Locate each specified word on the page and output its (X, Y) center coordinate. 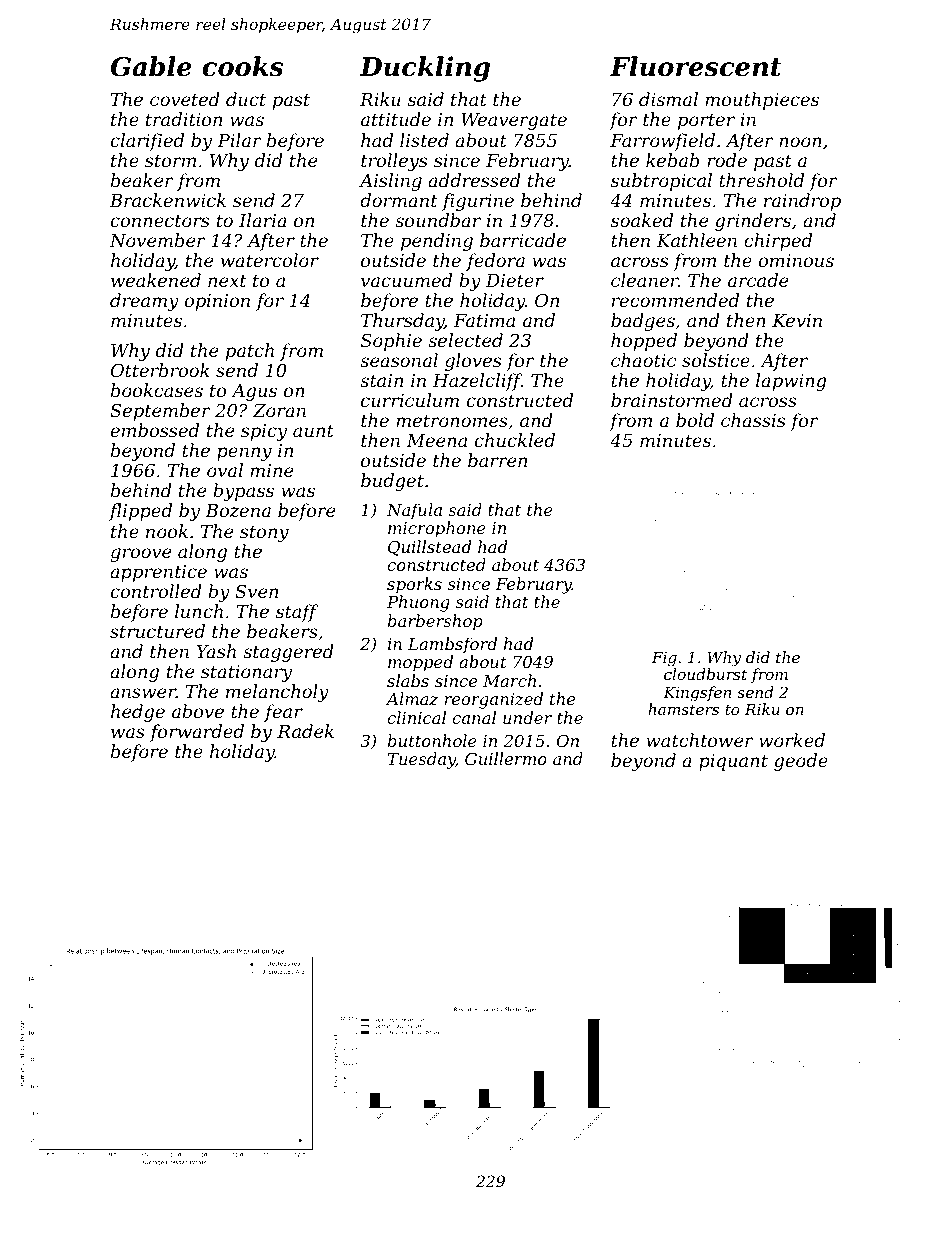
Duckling (424, 69)
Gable (151, 66)
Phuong (418, 603)
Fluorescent (695, 66)
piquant (733, 762)
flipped (140, 512)
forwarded (197, 733)
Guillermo (506, 758)
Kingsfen (697, 694)
